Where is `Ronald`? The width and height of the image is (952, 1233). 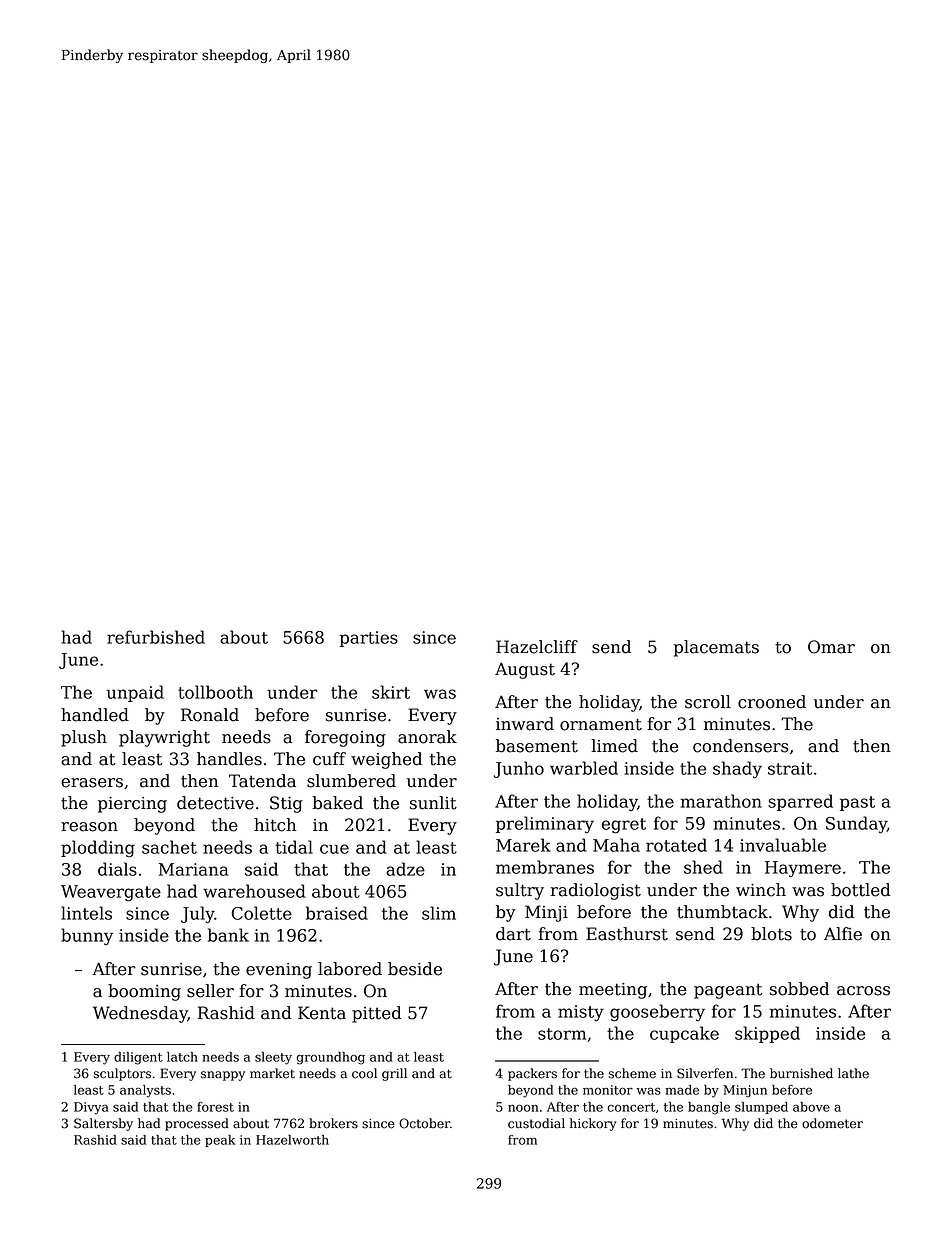
Ronald is located at coordinates (210, 715).
